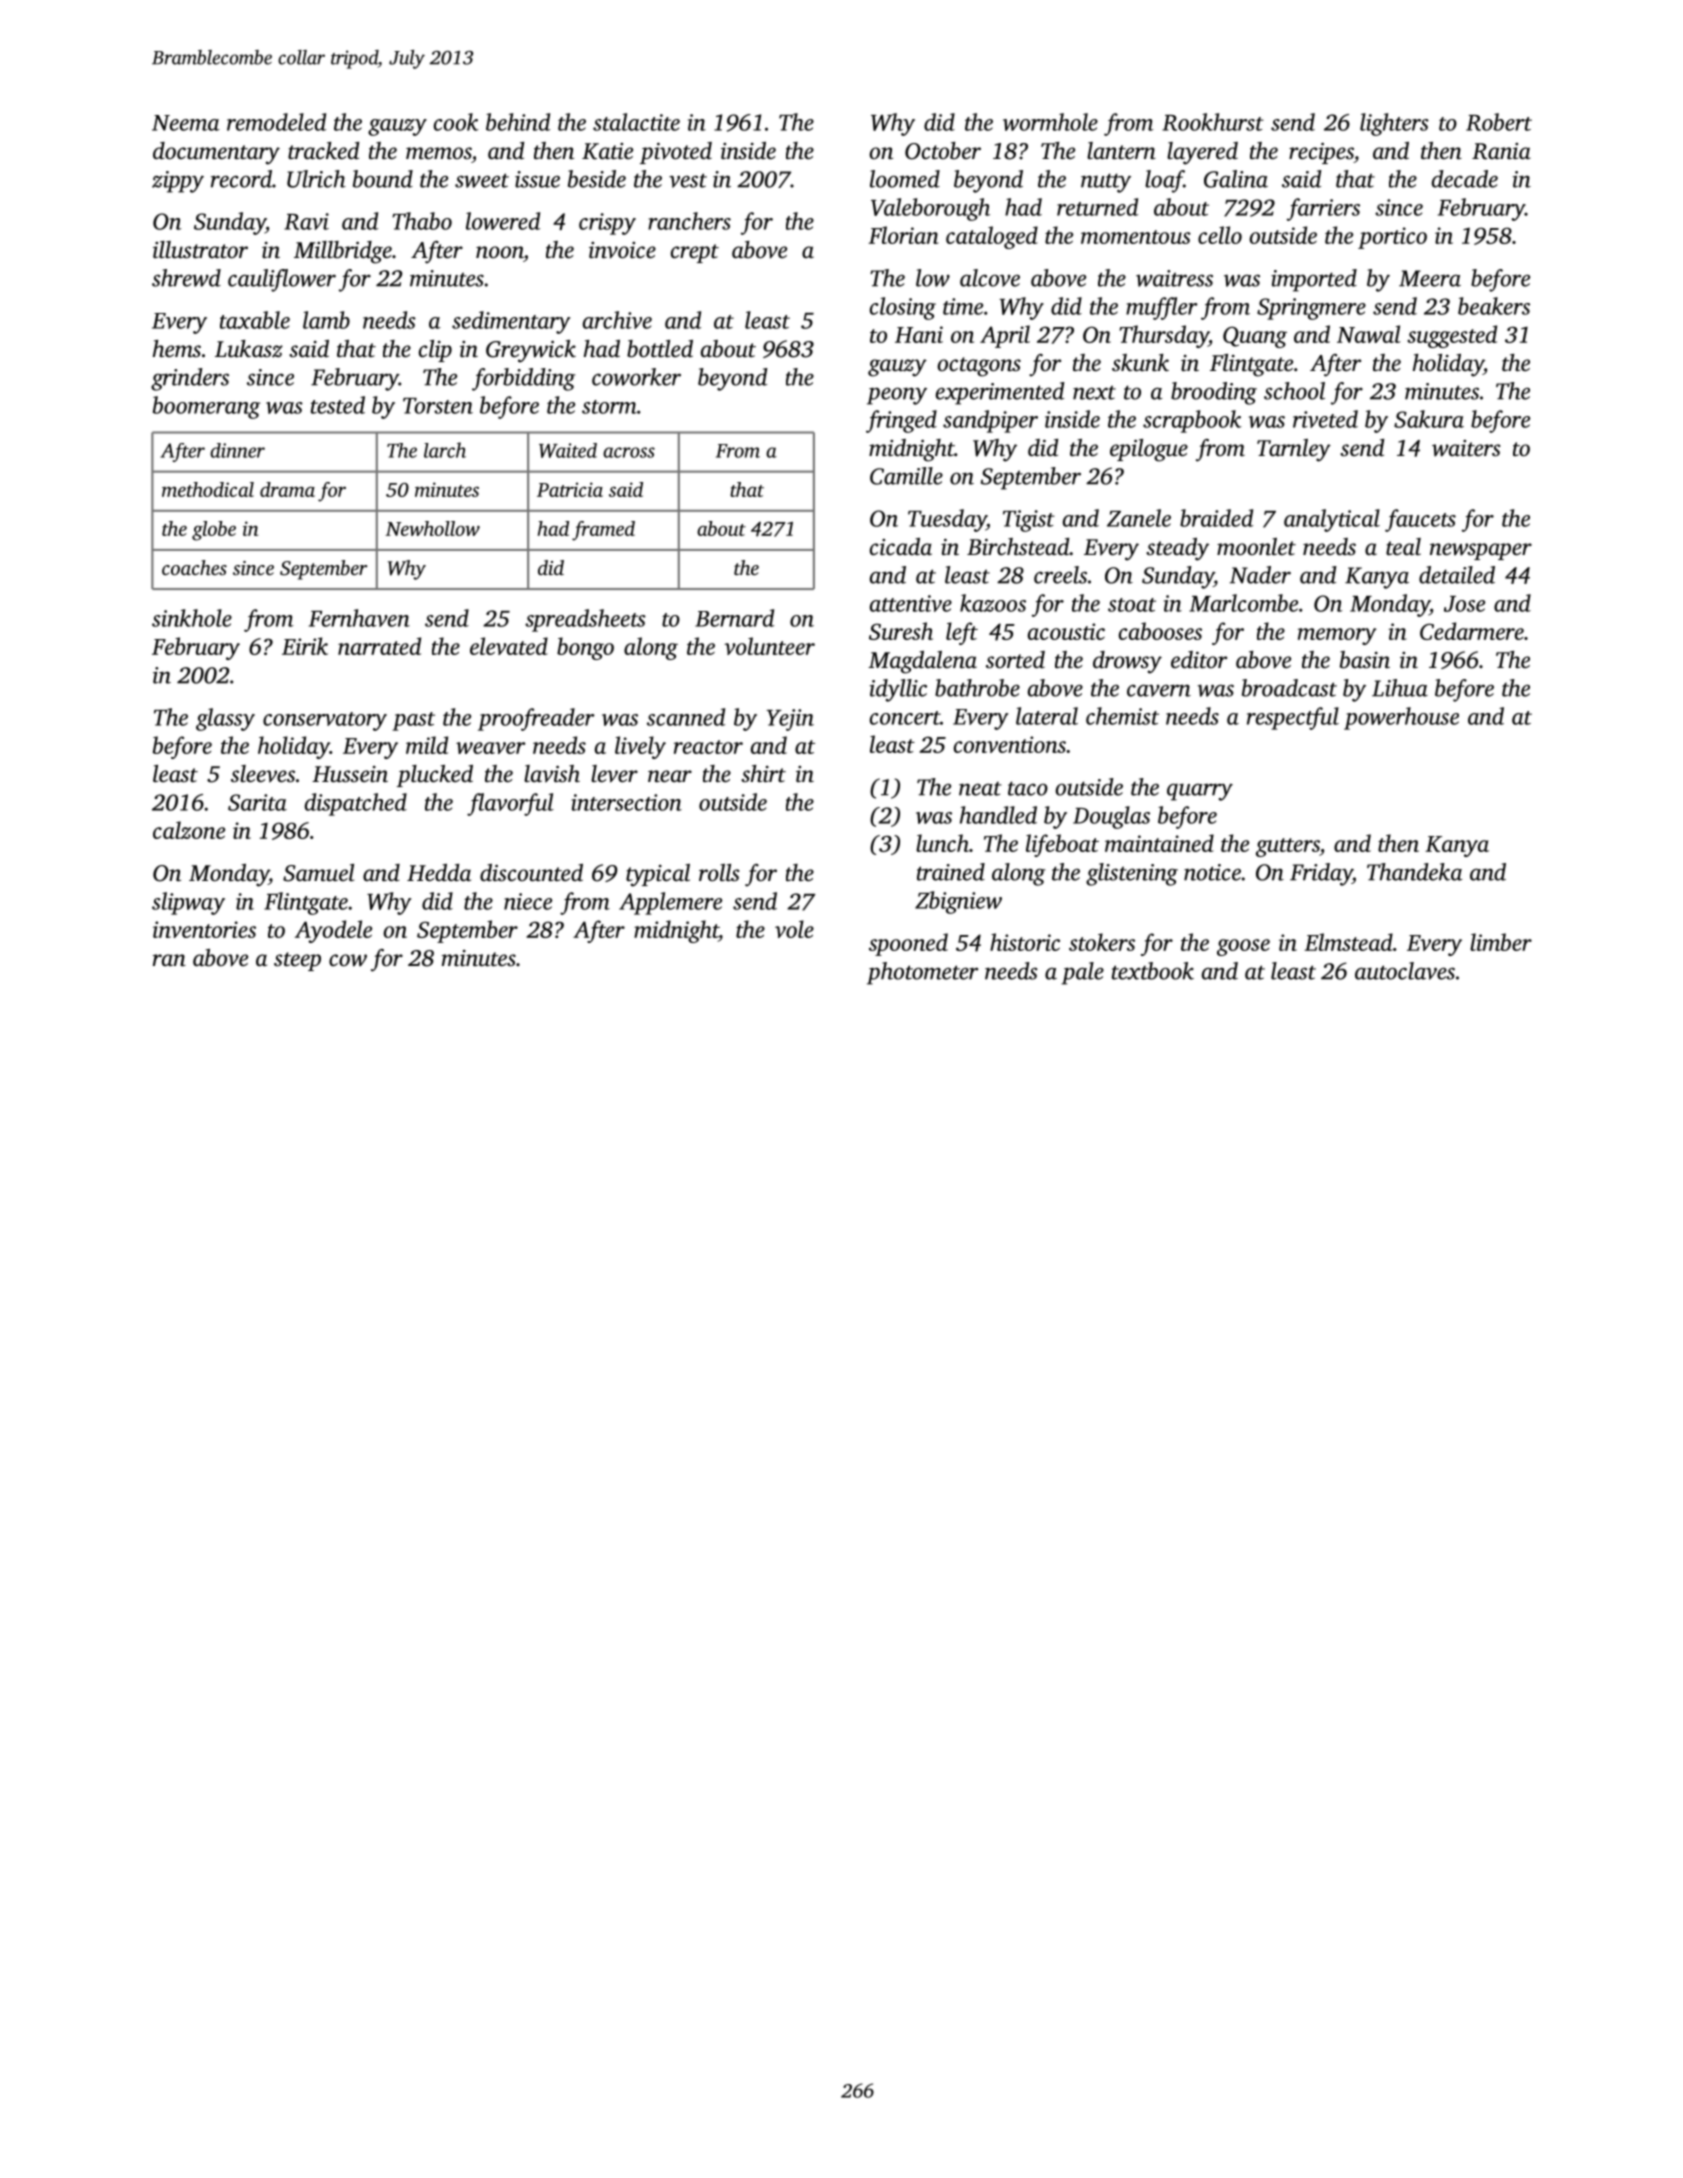 This screenshot has height=2178, width=1683. I want to click on stalactite, so click(636, 122).
